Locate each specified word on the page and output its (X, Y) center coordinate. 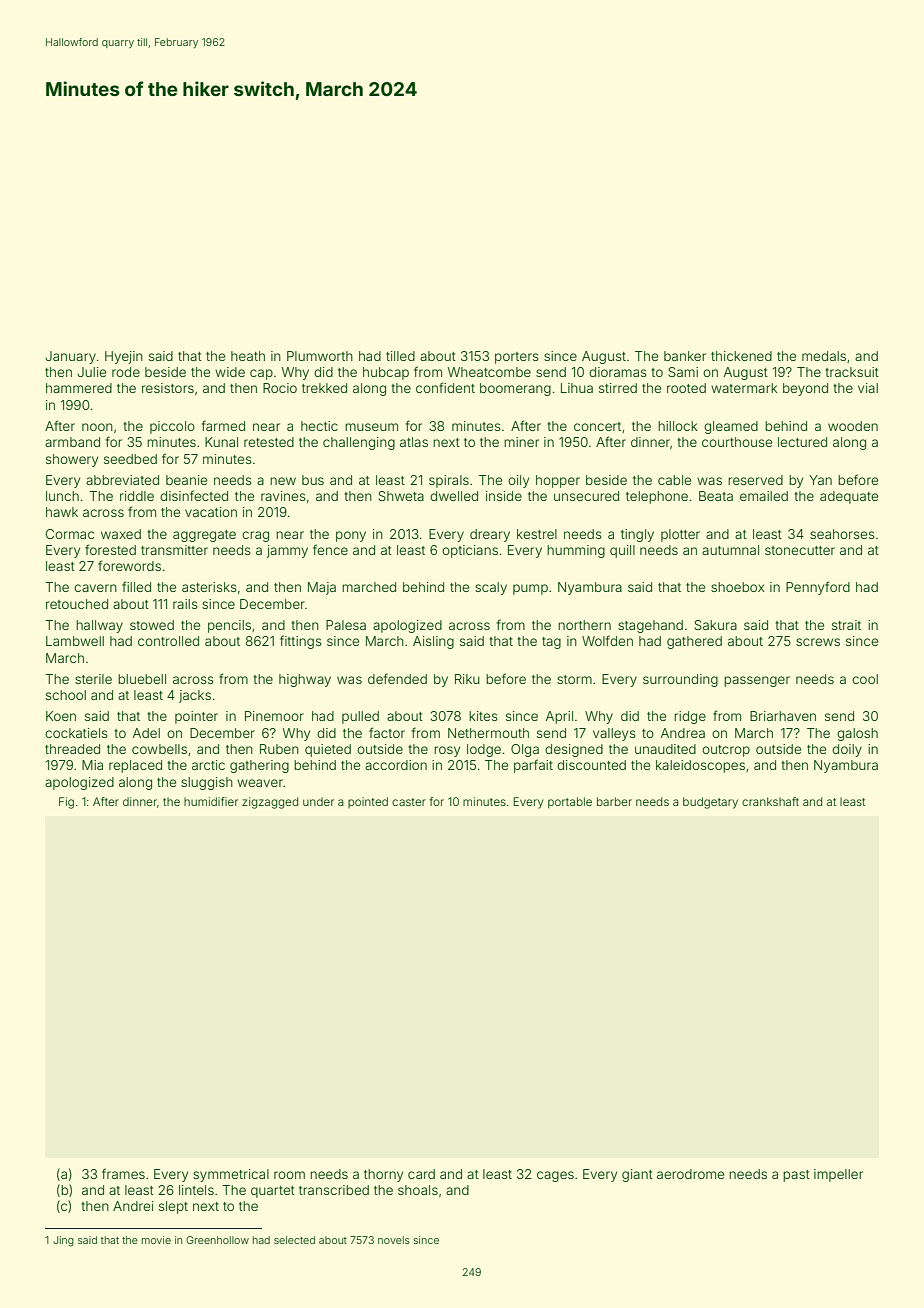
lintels (196, 1190)
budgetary (710, 803)
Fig (66, 803)
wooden (853, 426)
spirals (449, 481)
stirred (618, 388)
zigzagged (270, 803)
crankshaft (770, 801)
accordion (396, 765)
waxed (121, 534)
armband (72, 442)
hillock (678, 426)
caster (409, 802)
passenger (757, 681)
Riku (467, 679)
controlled (168, 641)
